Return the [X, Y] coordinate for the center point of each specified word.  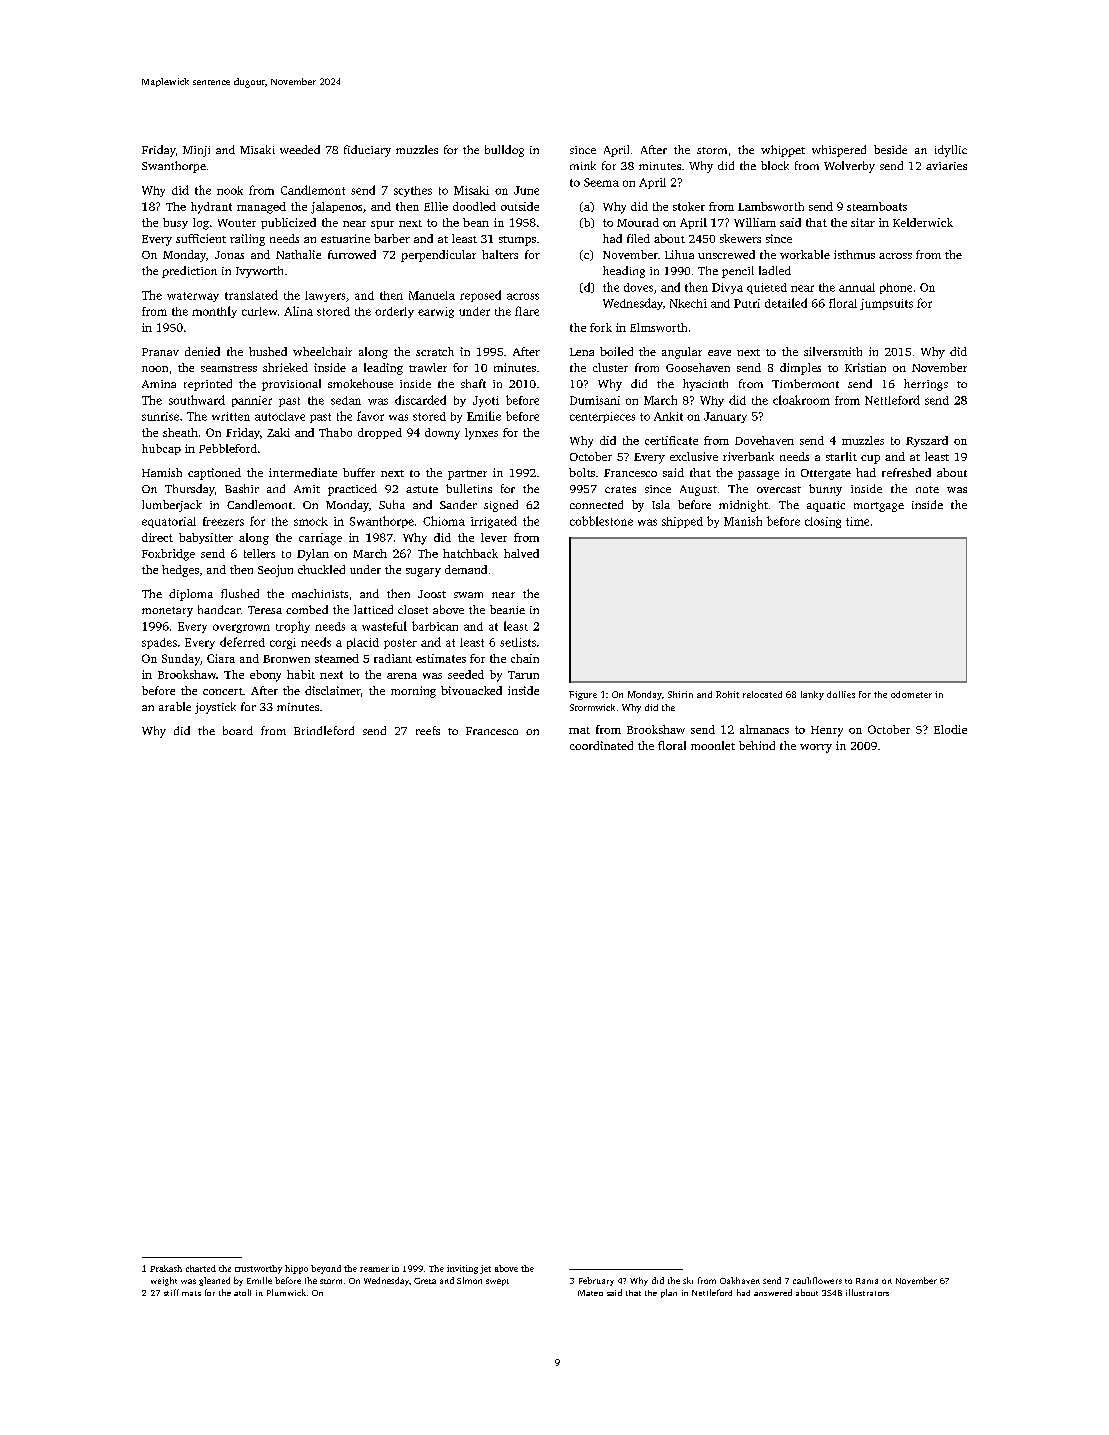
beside [890, 149]
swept [497, 1282]
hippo [296, 1269]
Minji [196, 151]
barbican [435, 626]
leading [383, 369]
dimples [800, 369]
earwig [436, 312]
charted [201, 1268]
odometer [911, 694]
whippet [783, 151]
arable [175, 706]
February [596, 1281]
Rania [867, 1281]
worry [816, 748]
